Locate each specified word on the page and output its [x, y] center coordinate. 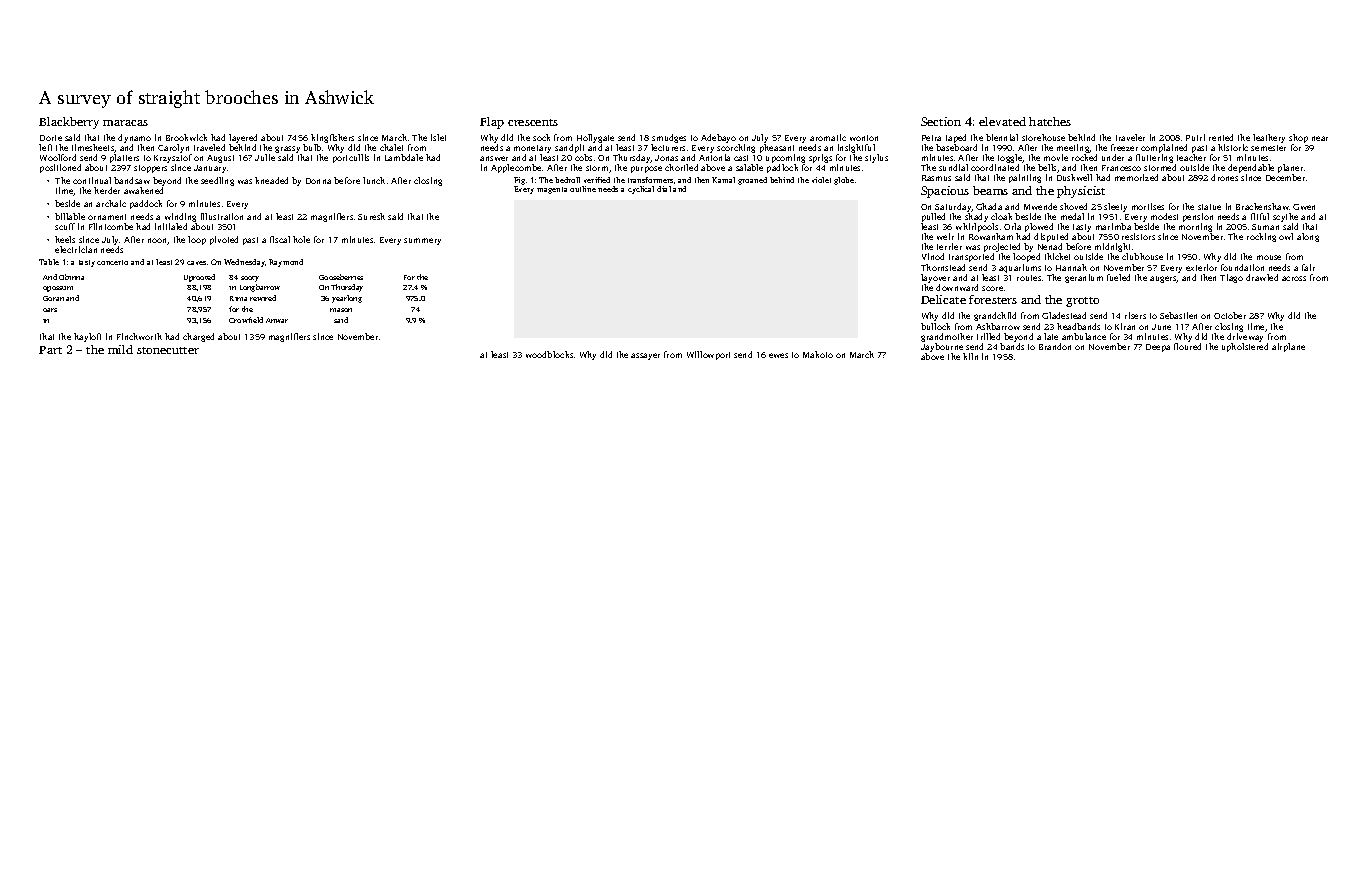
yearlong [347, 299]
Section [941, 121]
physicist [1081, 192]
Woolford [58, 157]
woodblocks [549, 354]
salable [749, 167]
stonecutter [168, 350]
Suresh [371, 216]
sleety [1115, 207]
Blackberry [69, 123]
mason [341, 310]
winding [180, 217]
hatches [1050, 121]
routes [1029, 278]
